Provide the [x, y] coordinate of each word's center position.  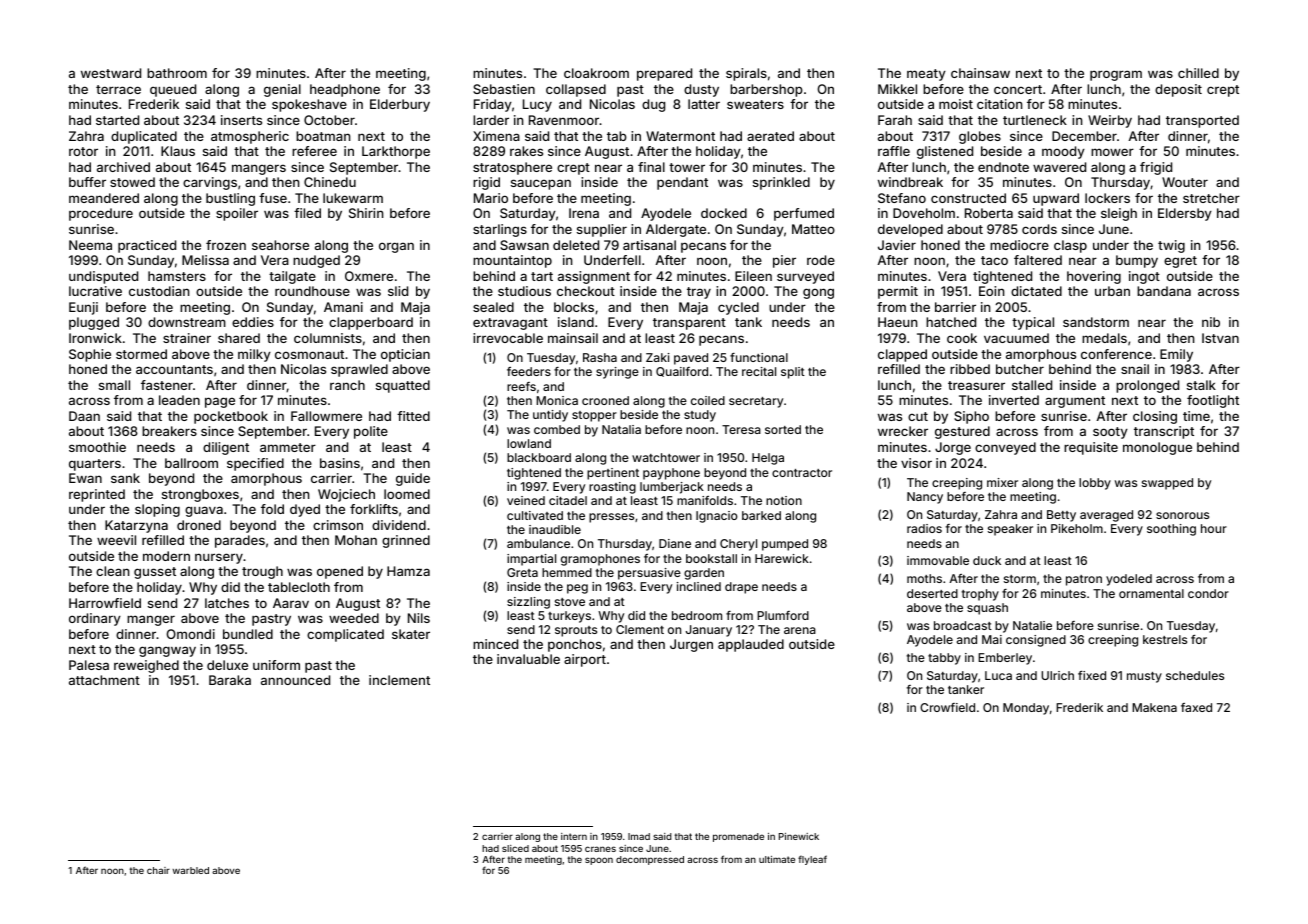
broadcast [963, 625]
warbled [190, 870]
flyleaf [812, 860]
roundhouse [312, 291]
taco [994, 260]
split [793, 373]
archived [123, 167]
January [709, 631]
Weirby [1110, 121]
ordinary [95, 619]
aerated [770, 136]
